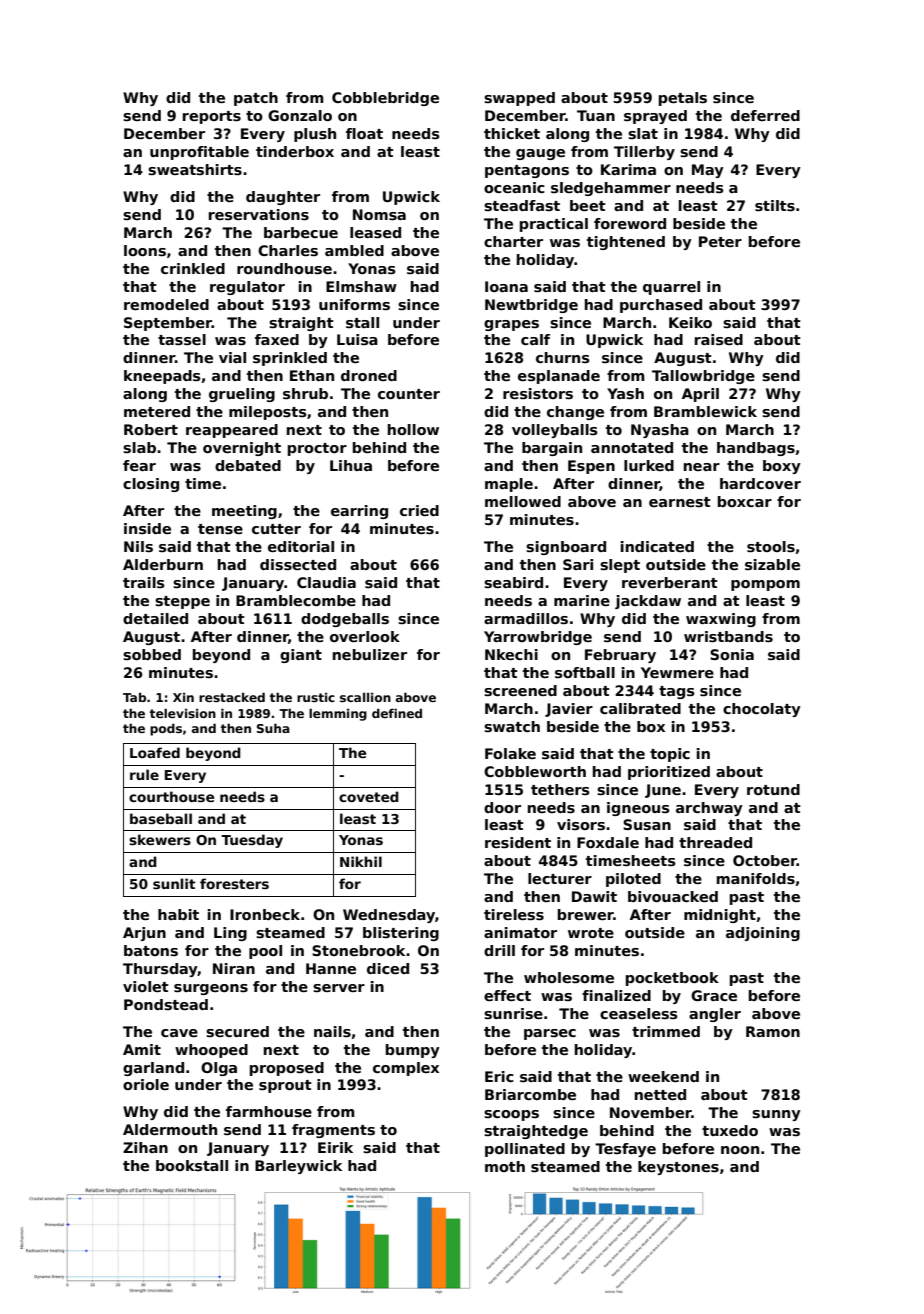 This screenshot has width=924, height=1314. I want to click on annotated, so click(632, 447).
